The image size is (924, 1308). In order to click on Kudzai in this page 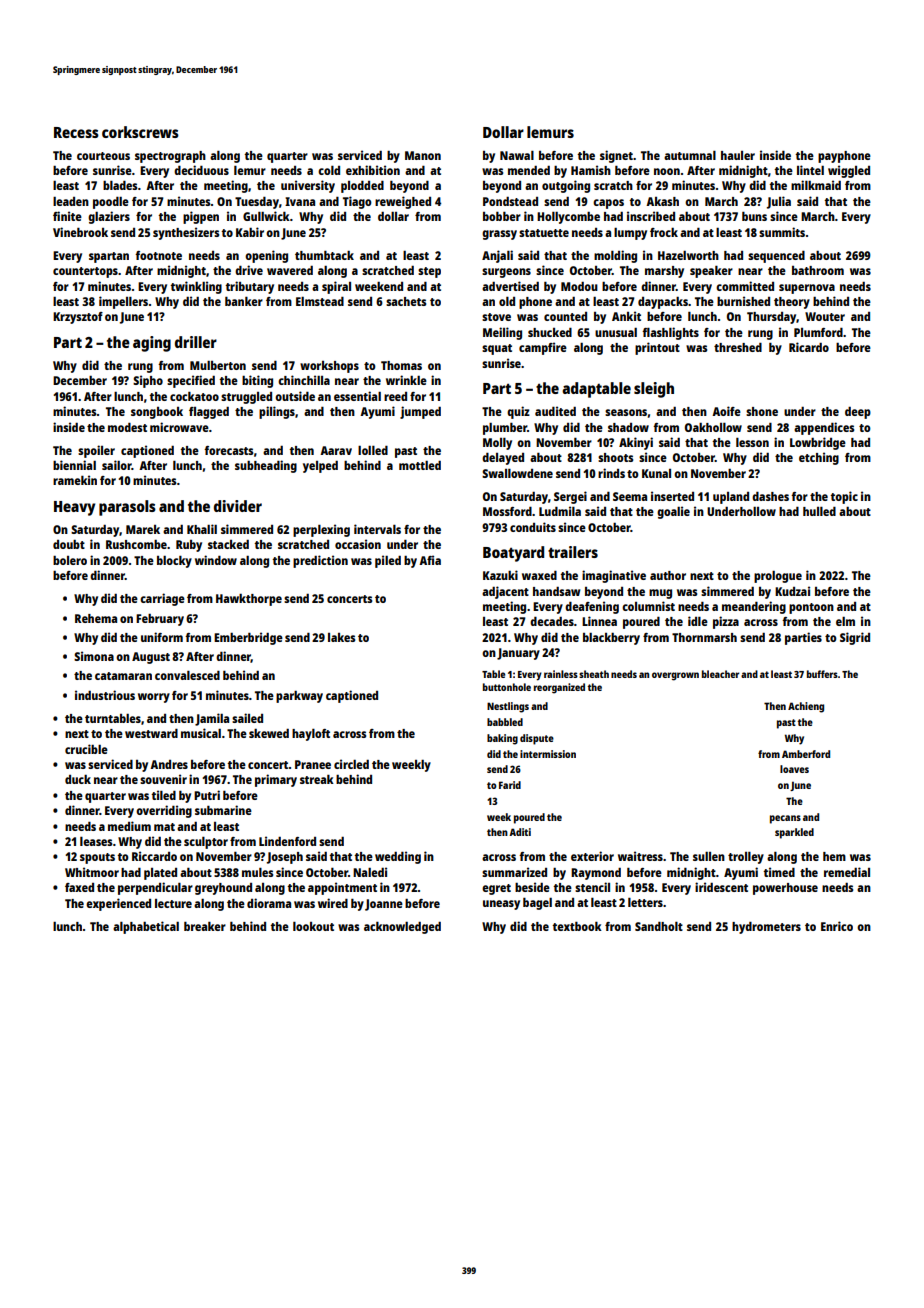, I will do `click(792, 591)`.
